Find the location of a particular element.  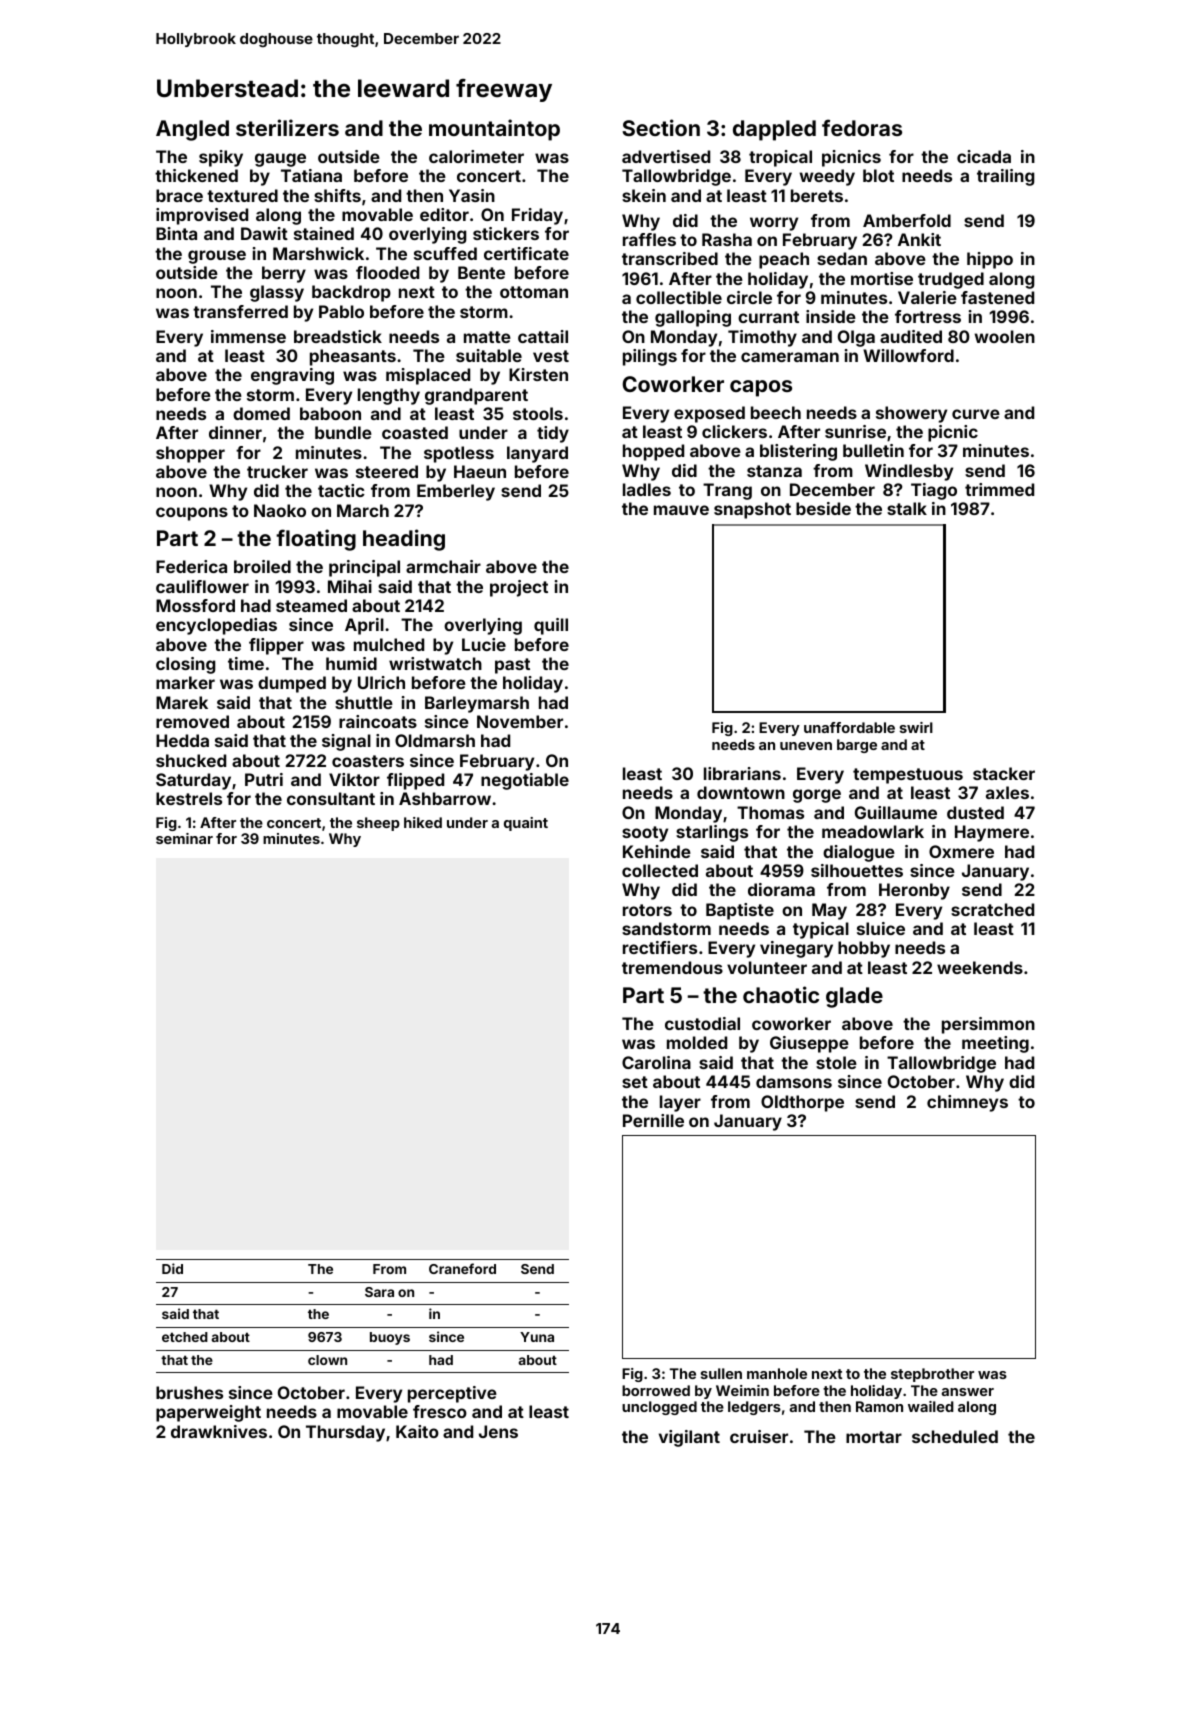

Angled is located at coordinates (192, 130).
